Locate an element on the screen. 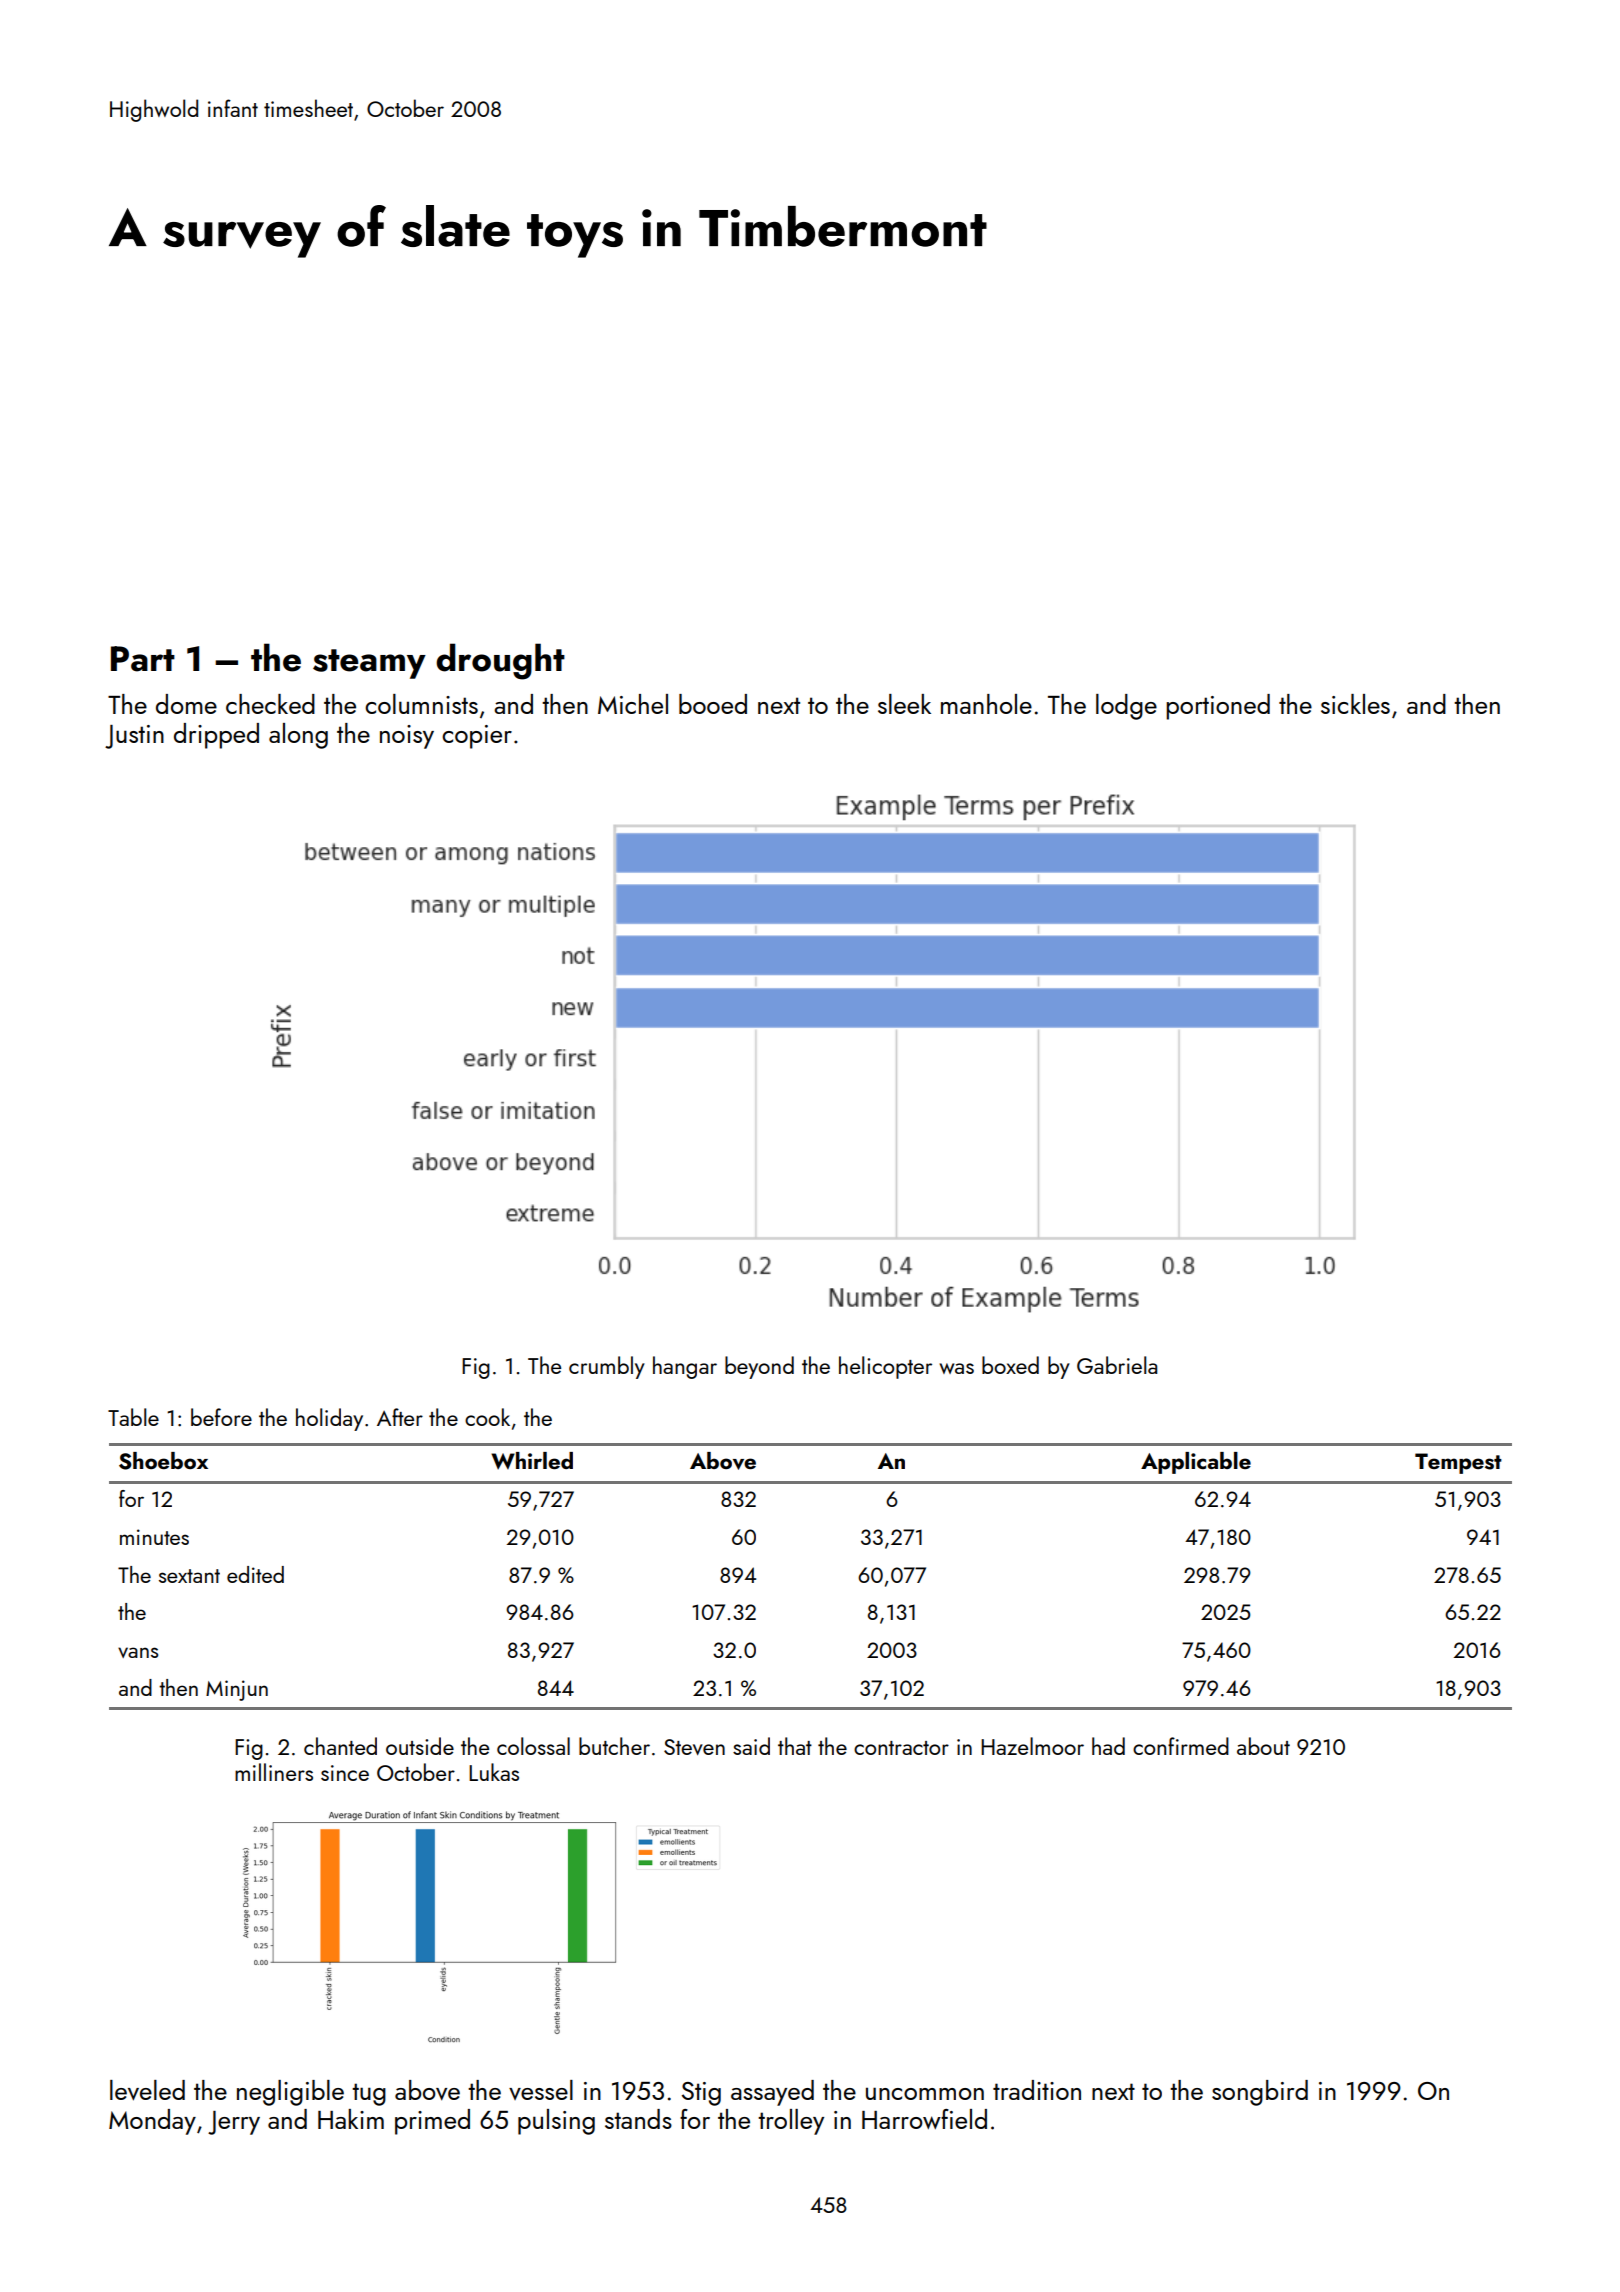 This screenshot has width=1620, height=2292. milliners is located at coordinates (274, 1772).
